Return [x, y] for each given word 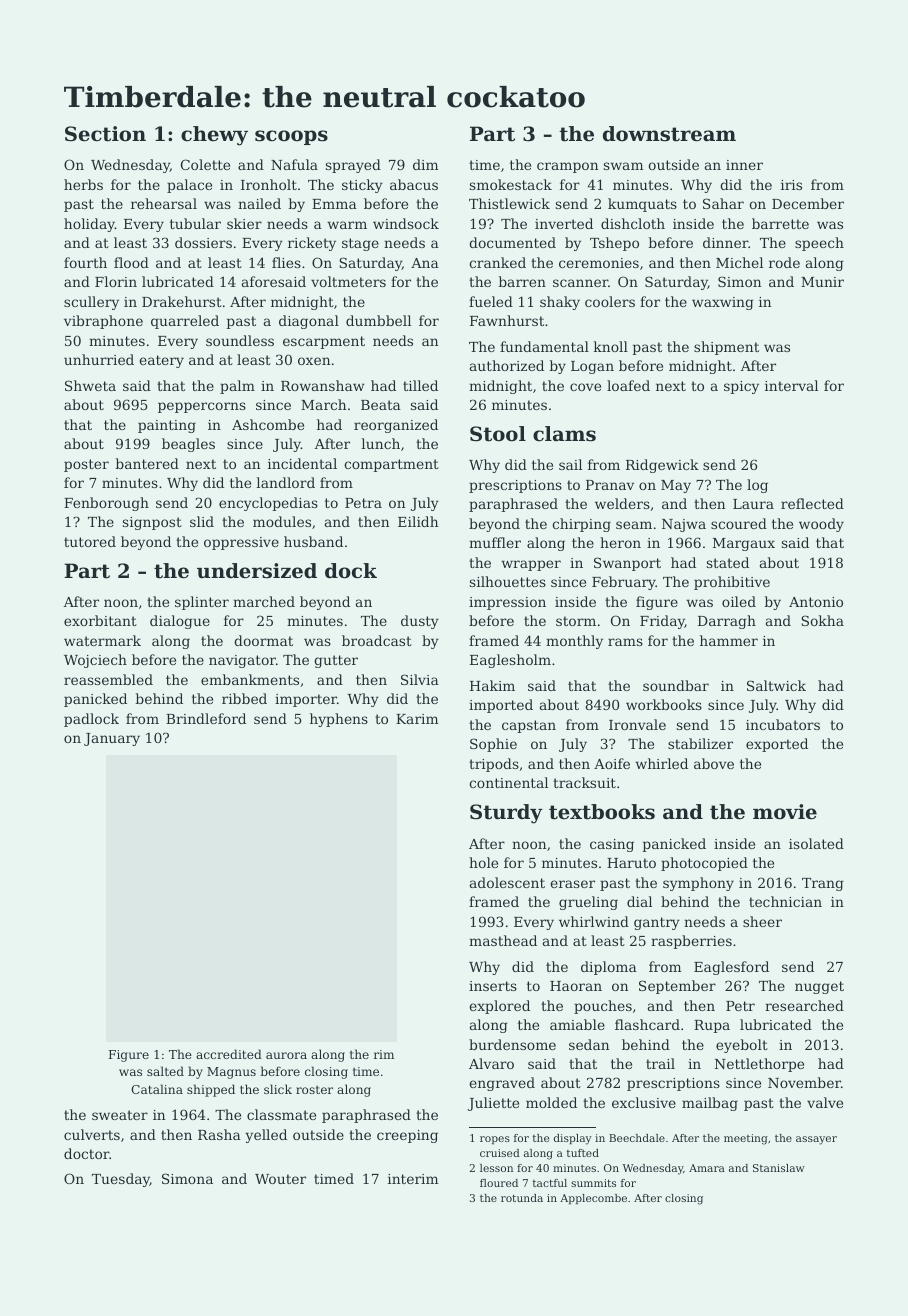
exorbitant [100, 620]
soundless [240, 340]
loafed [628, 385]
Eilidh [418, 521]
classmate [281, 1114]
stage [360, 244]
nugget [819, 987]
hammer [729, 640]
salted [165, 1071]
